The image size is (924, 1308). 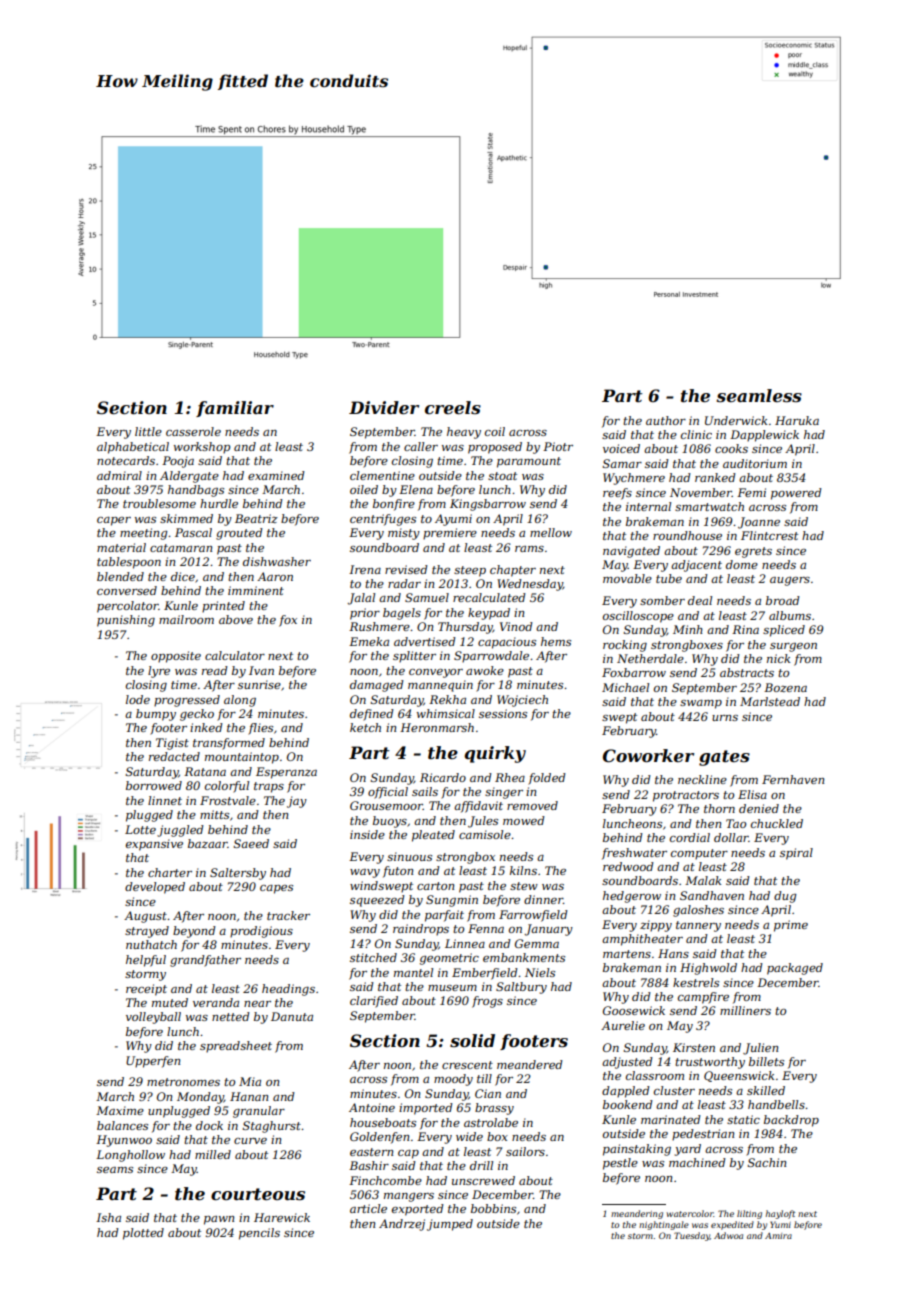 I want to click on Andrzej, so click(x=402, y=1225).
